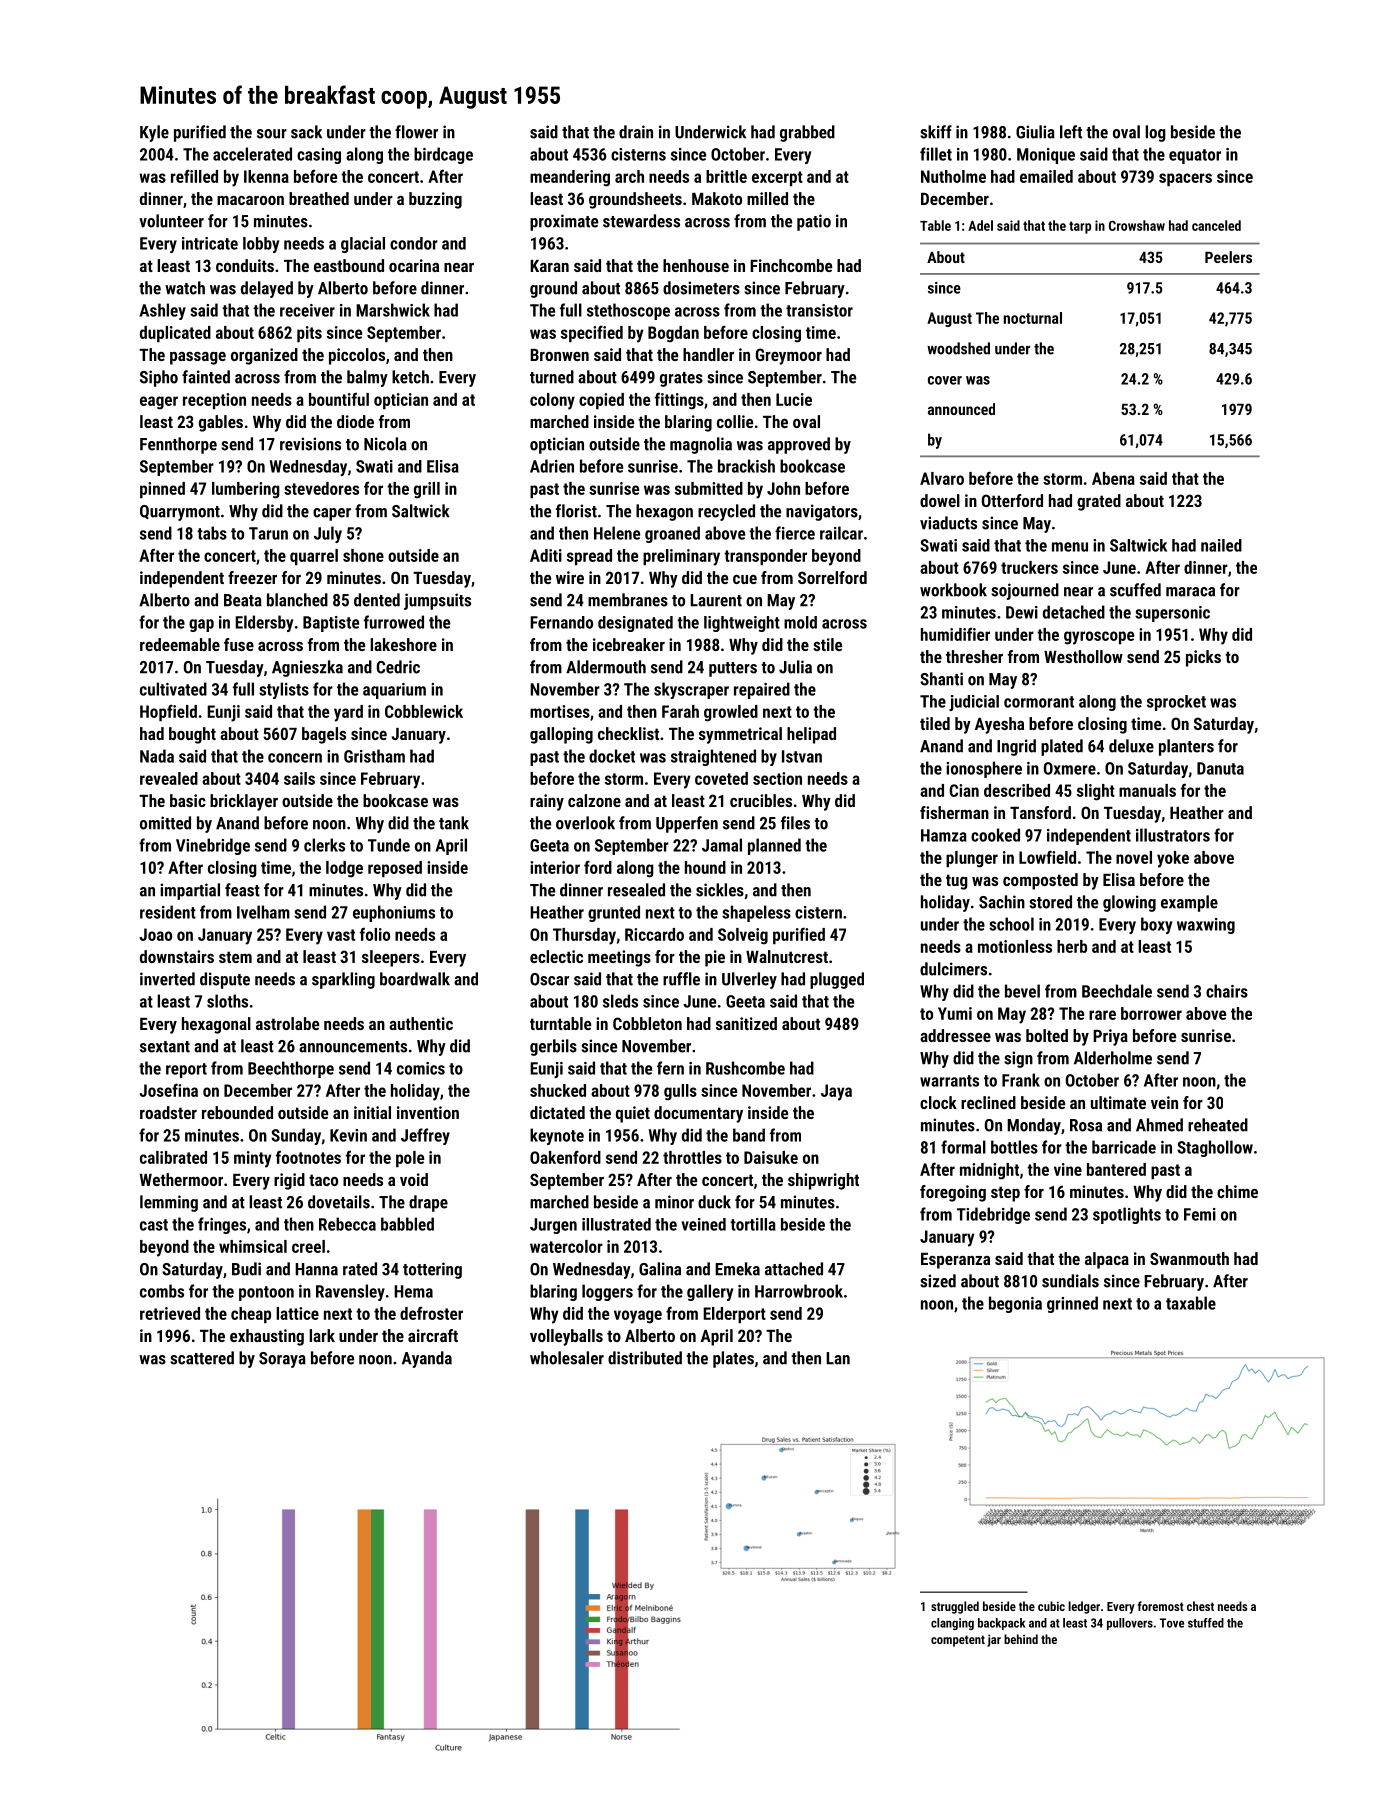 The height and width of the screenshot is (1811, 1399). I want to click on chest, so click(1200, 1606).
